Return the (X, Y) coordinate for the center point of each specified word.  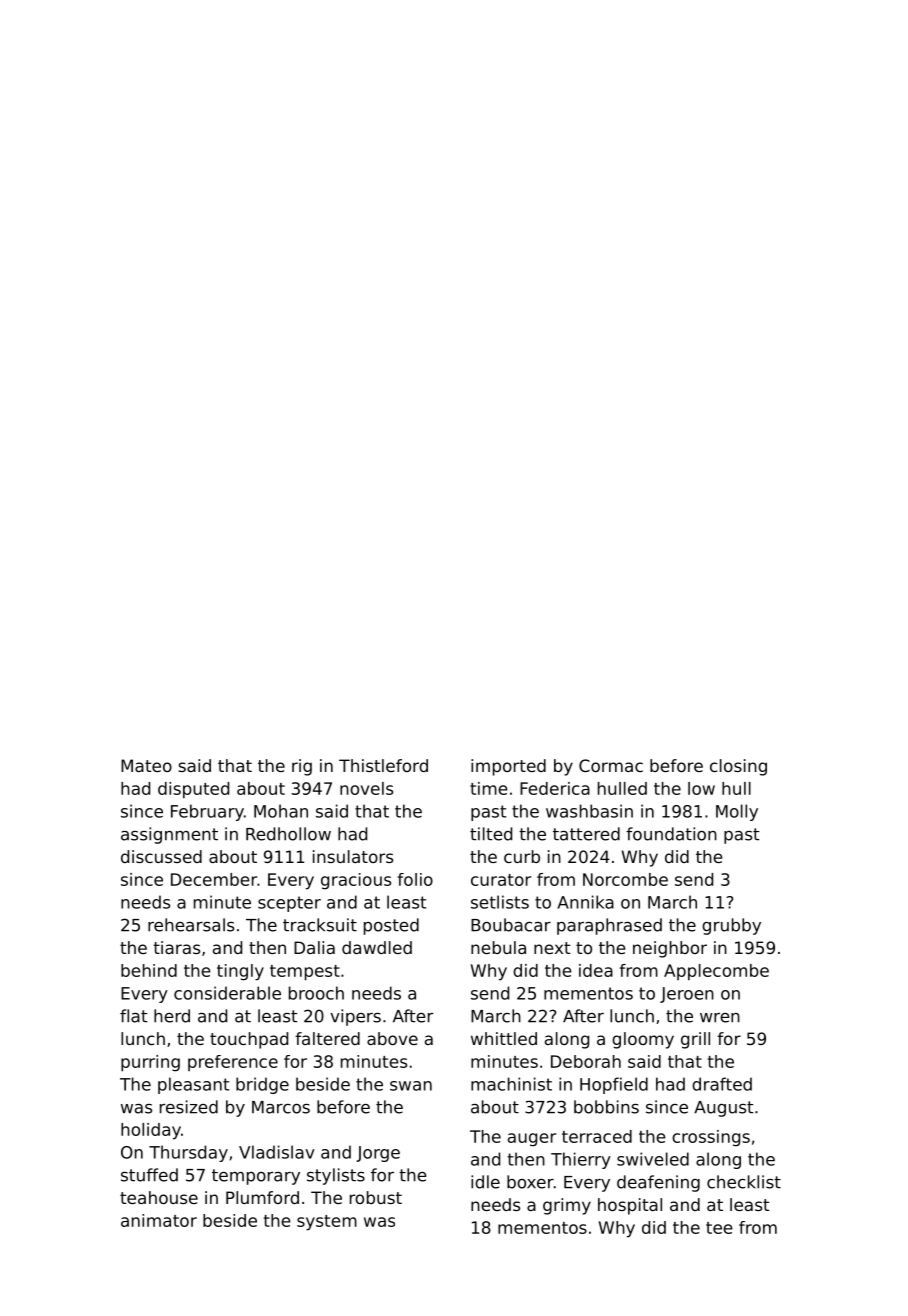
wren (720, 1018)
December (214, 879)
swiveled (653, 1159)
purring (150, 1063)
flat (133, 1016)
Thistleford (383, 765)
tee (719, 1228)
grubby (731, 926)
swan (411, 1086)
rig (302, 767)
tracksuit (320, 925)
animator (159, 1220)
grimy (567, 1206)
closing (738, 767)
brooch (316, 993)
